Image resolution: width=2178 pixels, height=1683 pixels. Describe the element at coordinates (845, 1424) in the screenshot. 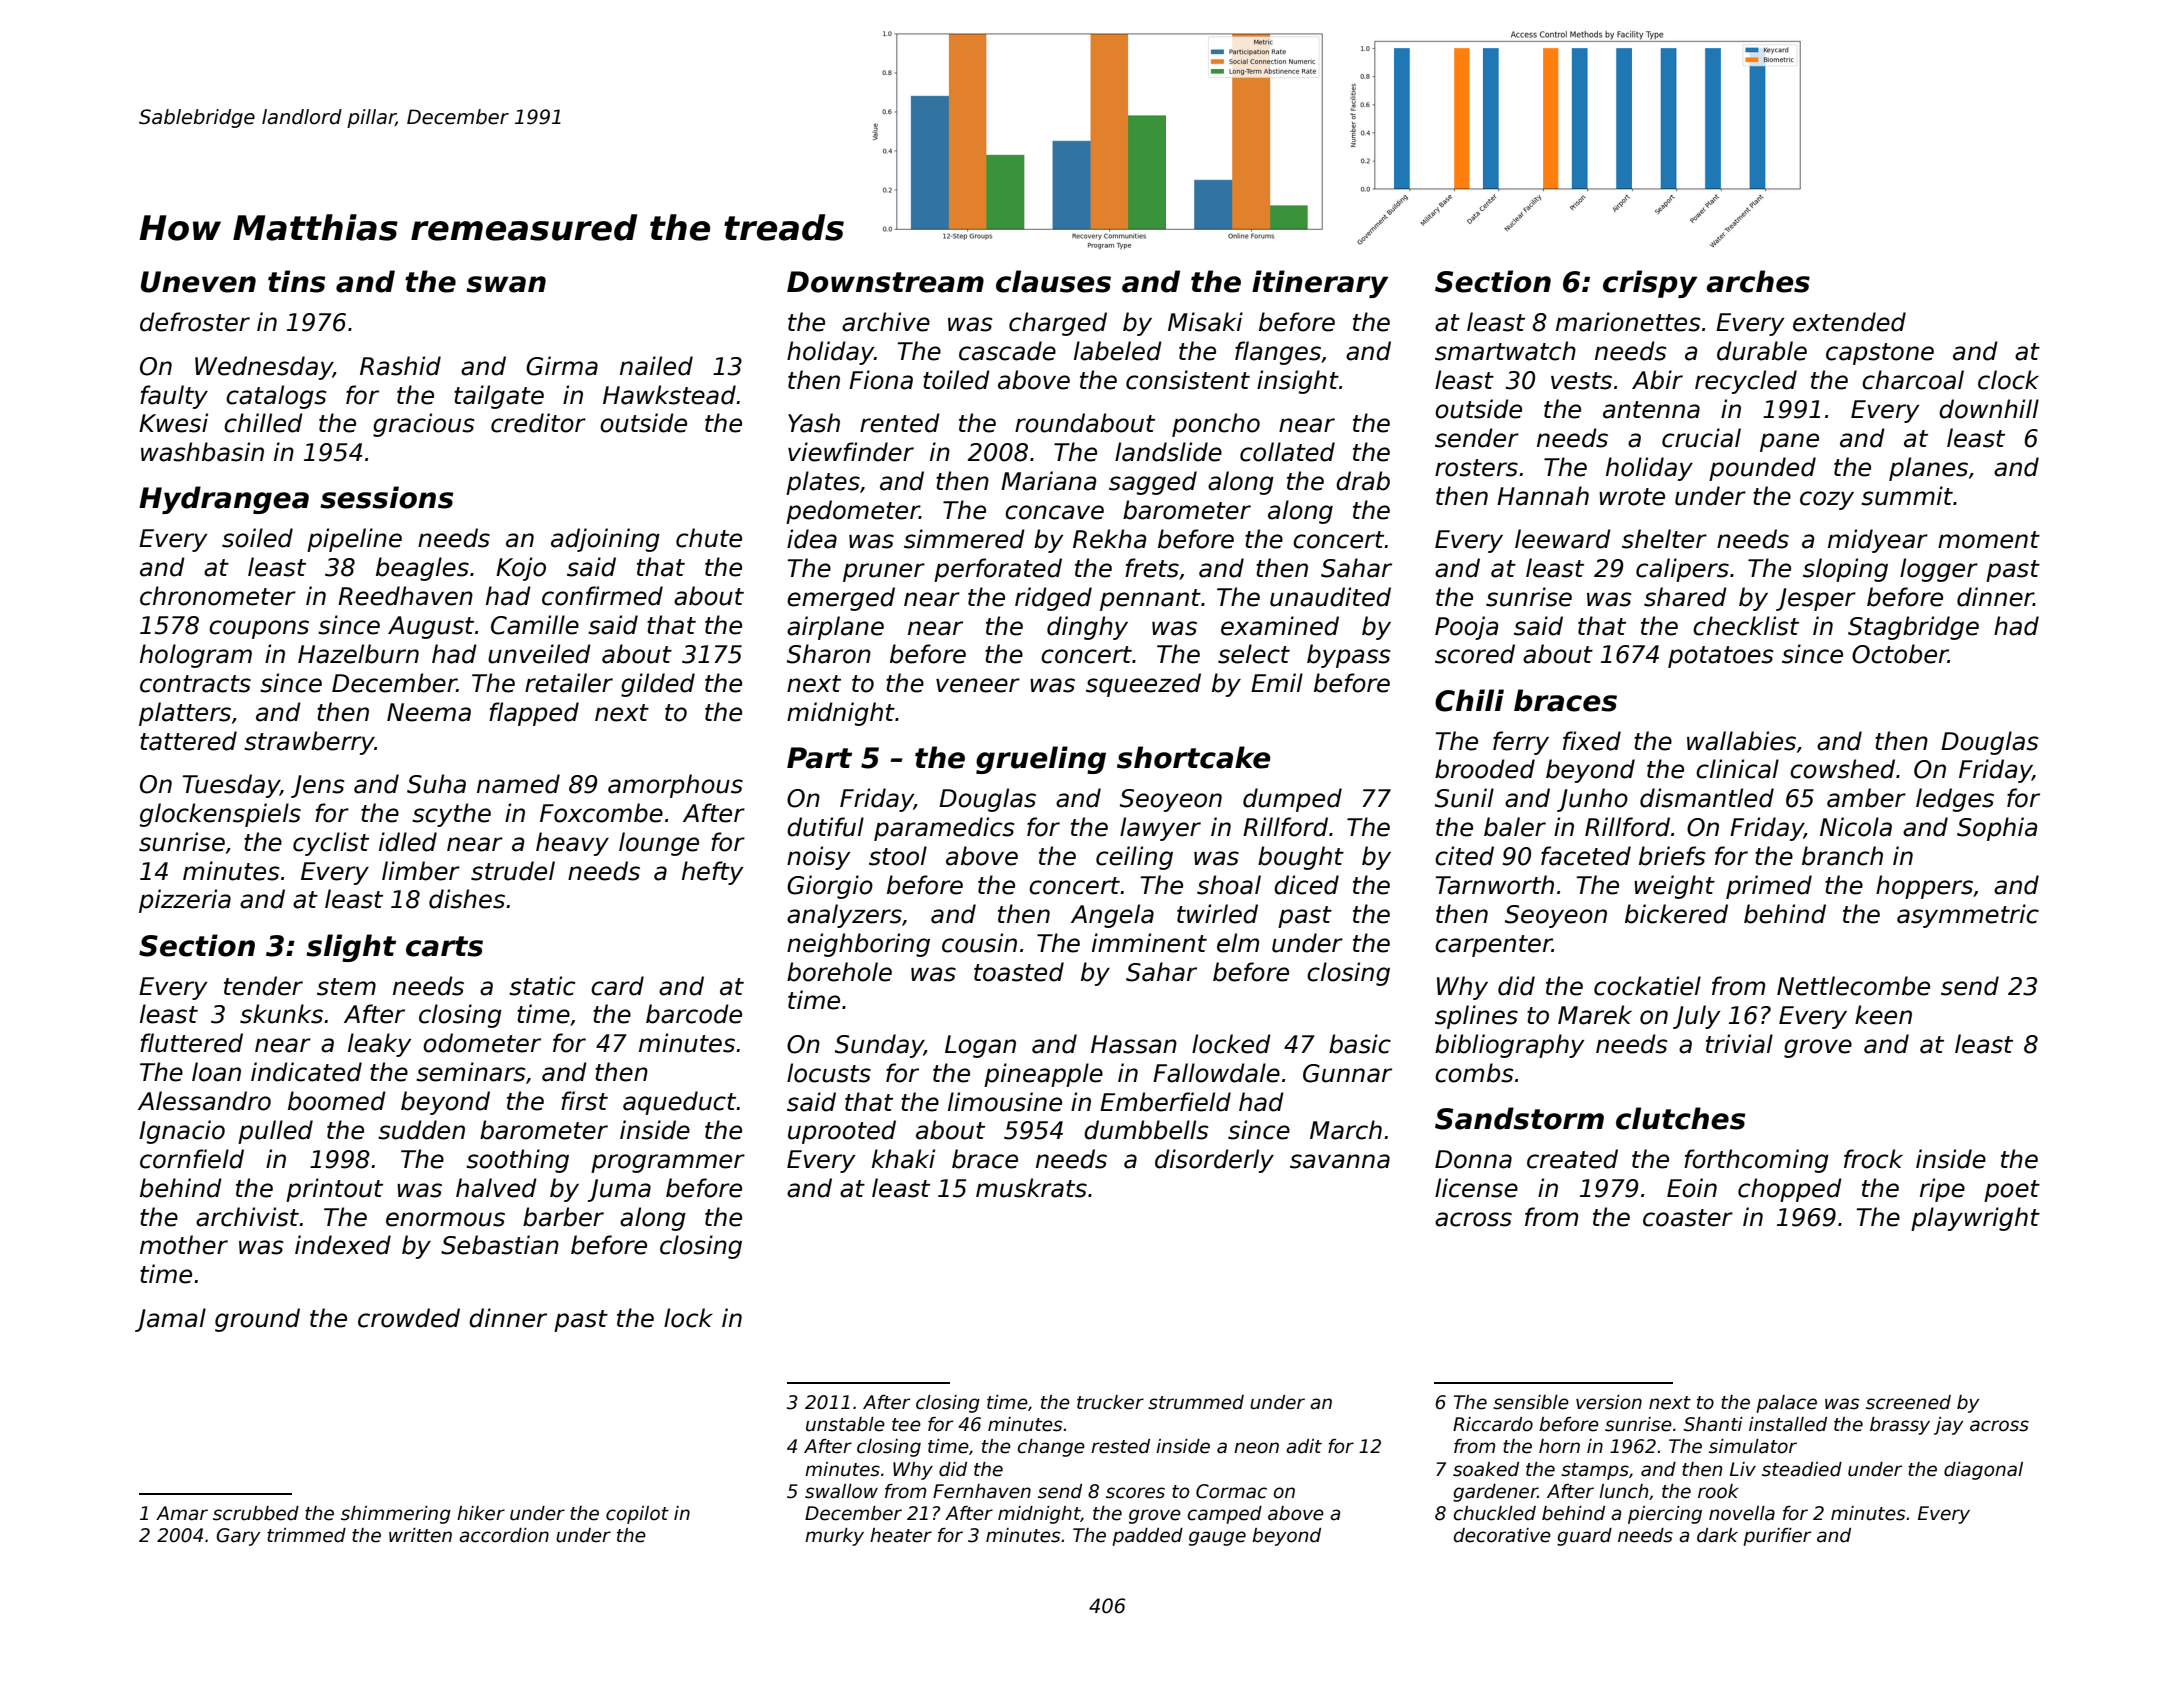

I see `unstable` at that location.
